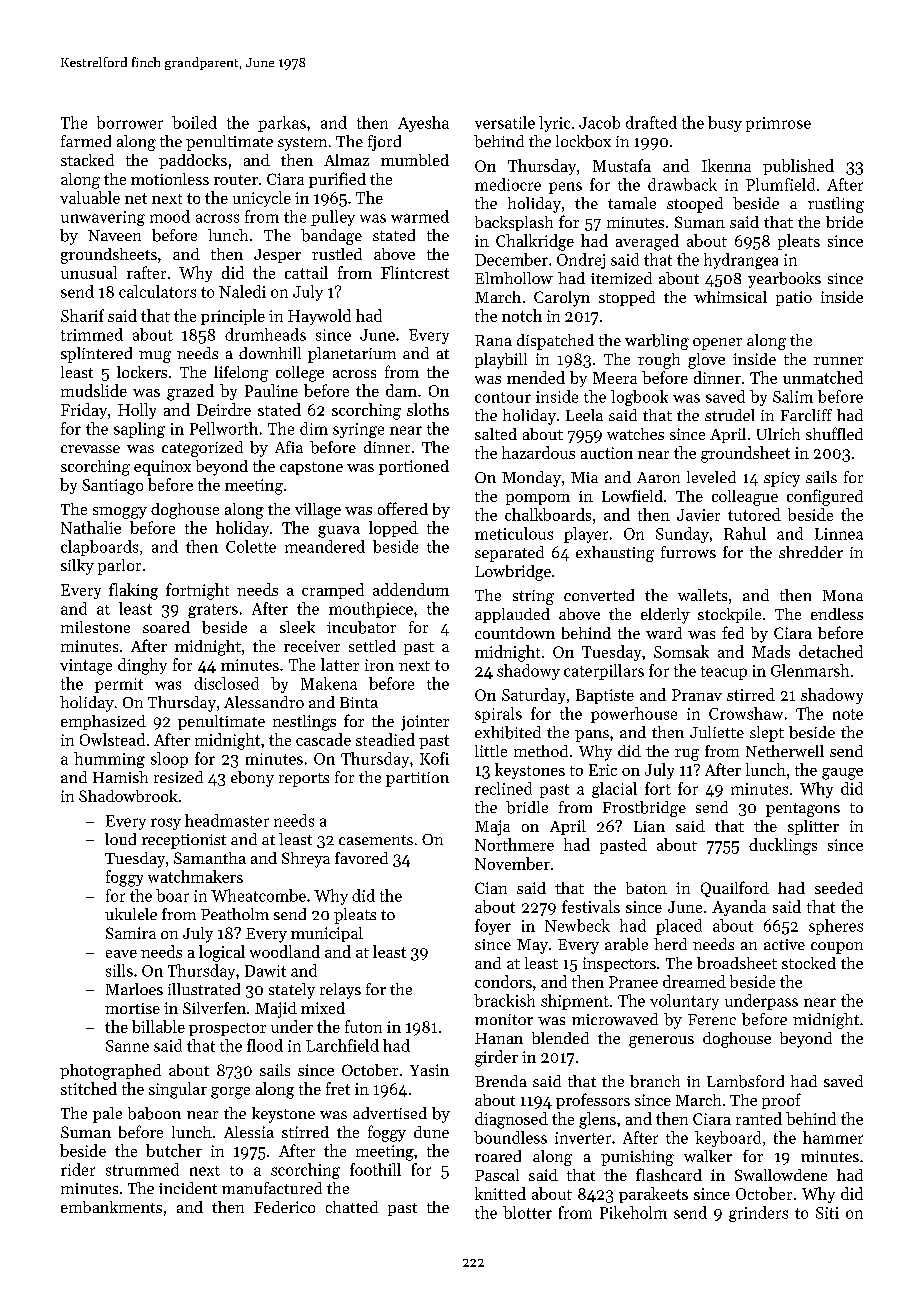 Image resolution: width=924 pixels, height=1308 pixels. I want to click on opener, so click(717, 344).
